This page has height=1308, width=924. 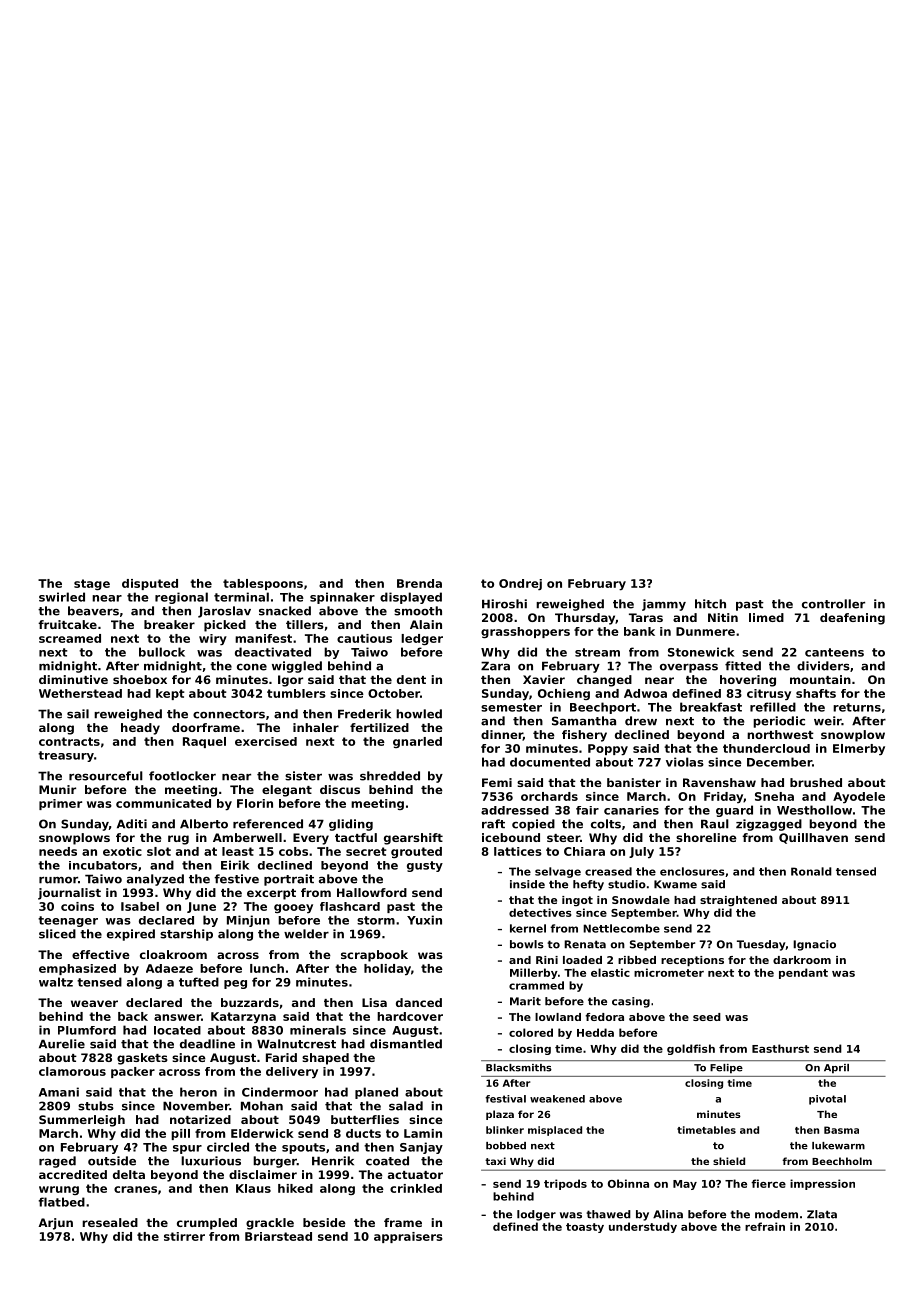 What do you see at coordinates (842, 1161) in the page?
I see `Beechholm` at bounding box center [842, 1161].
